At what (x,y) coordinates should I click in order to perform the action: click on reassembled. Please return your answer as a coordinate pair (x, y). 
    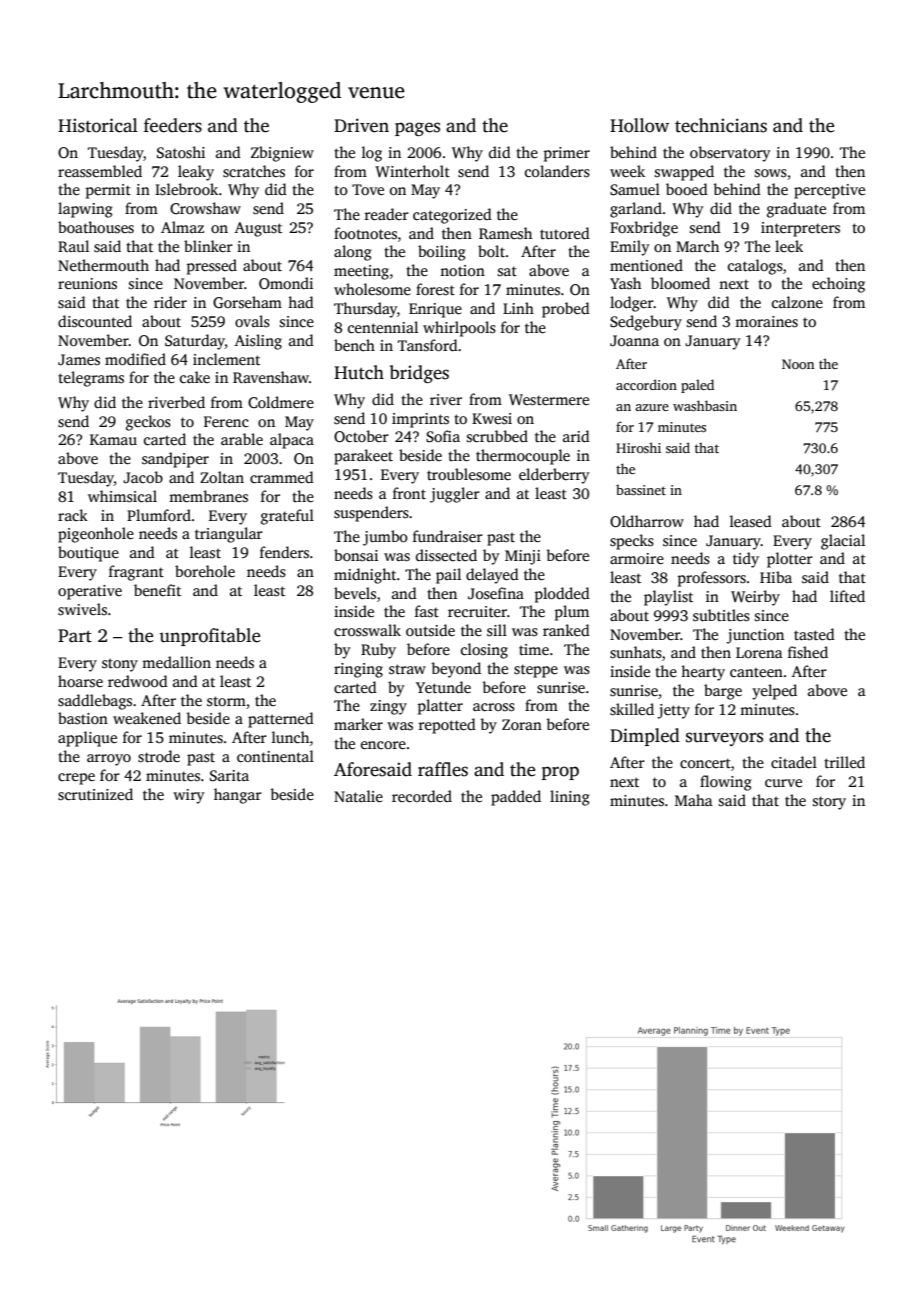
    Looking at the image, I should click on (100, 171).
